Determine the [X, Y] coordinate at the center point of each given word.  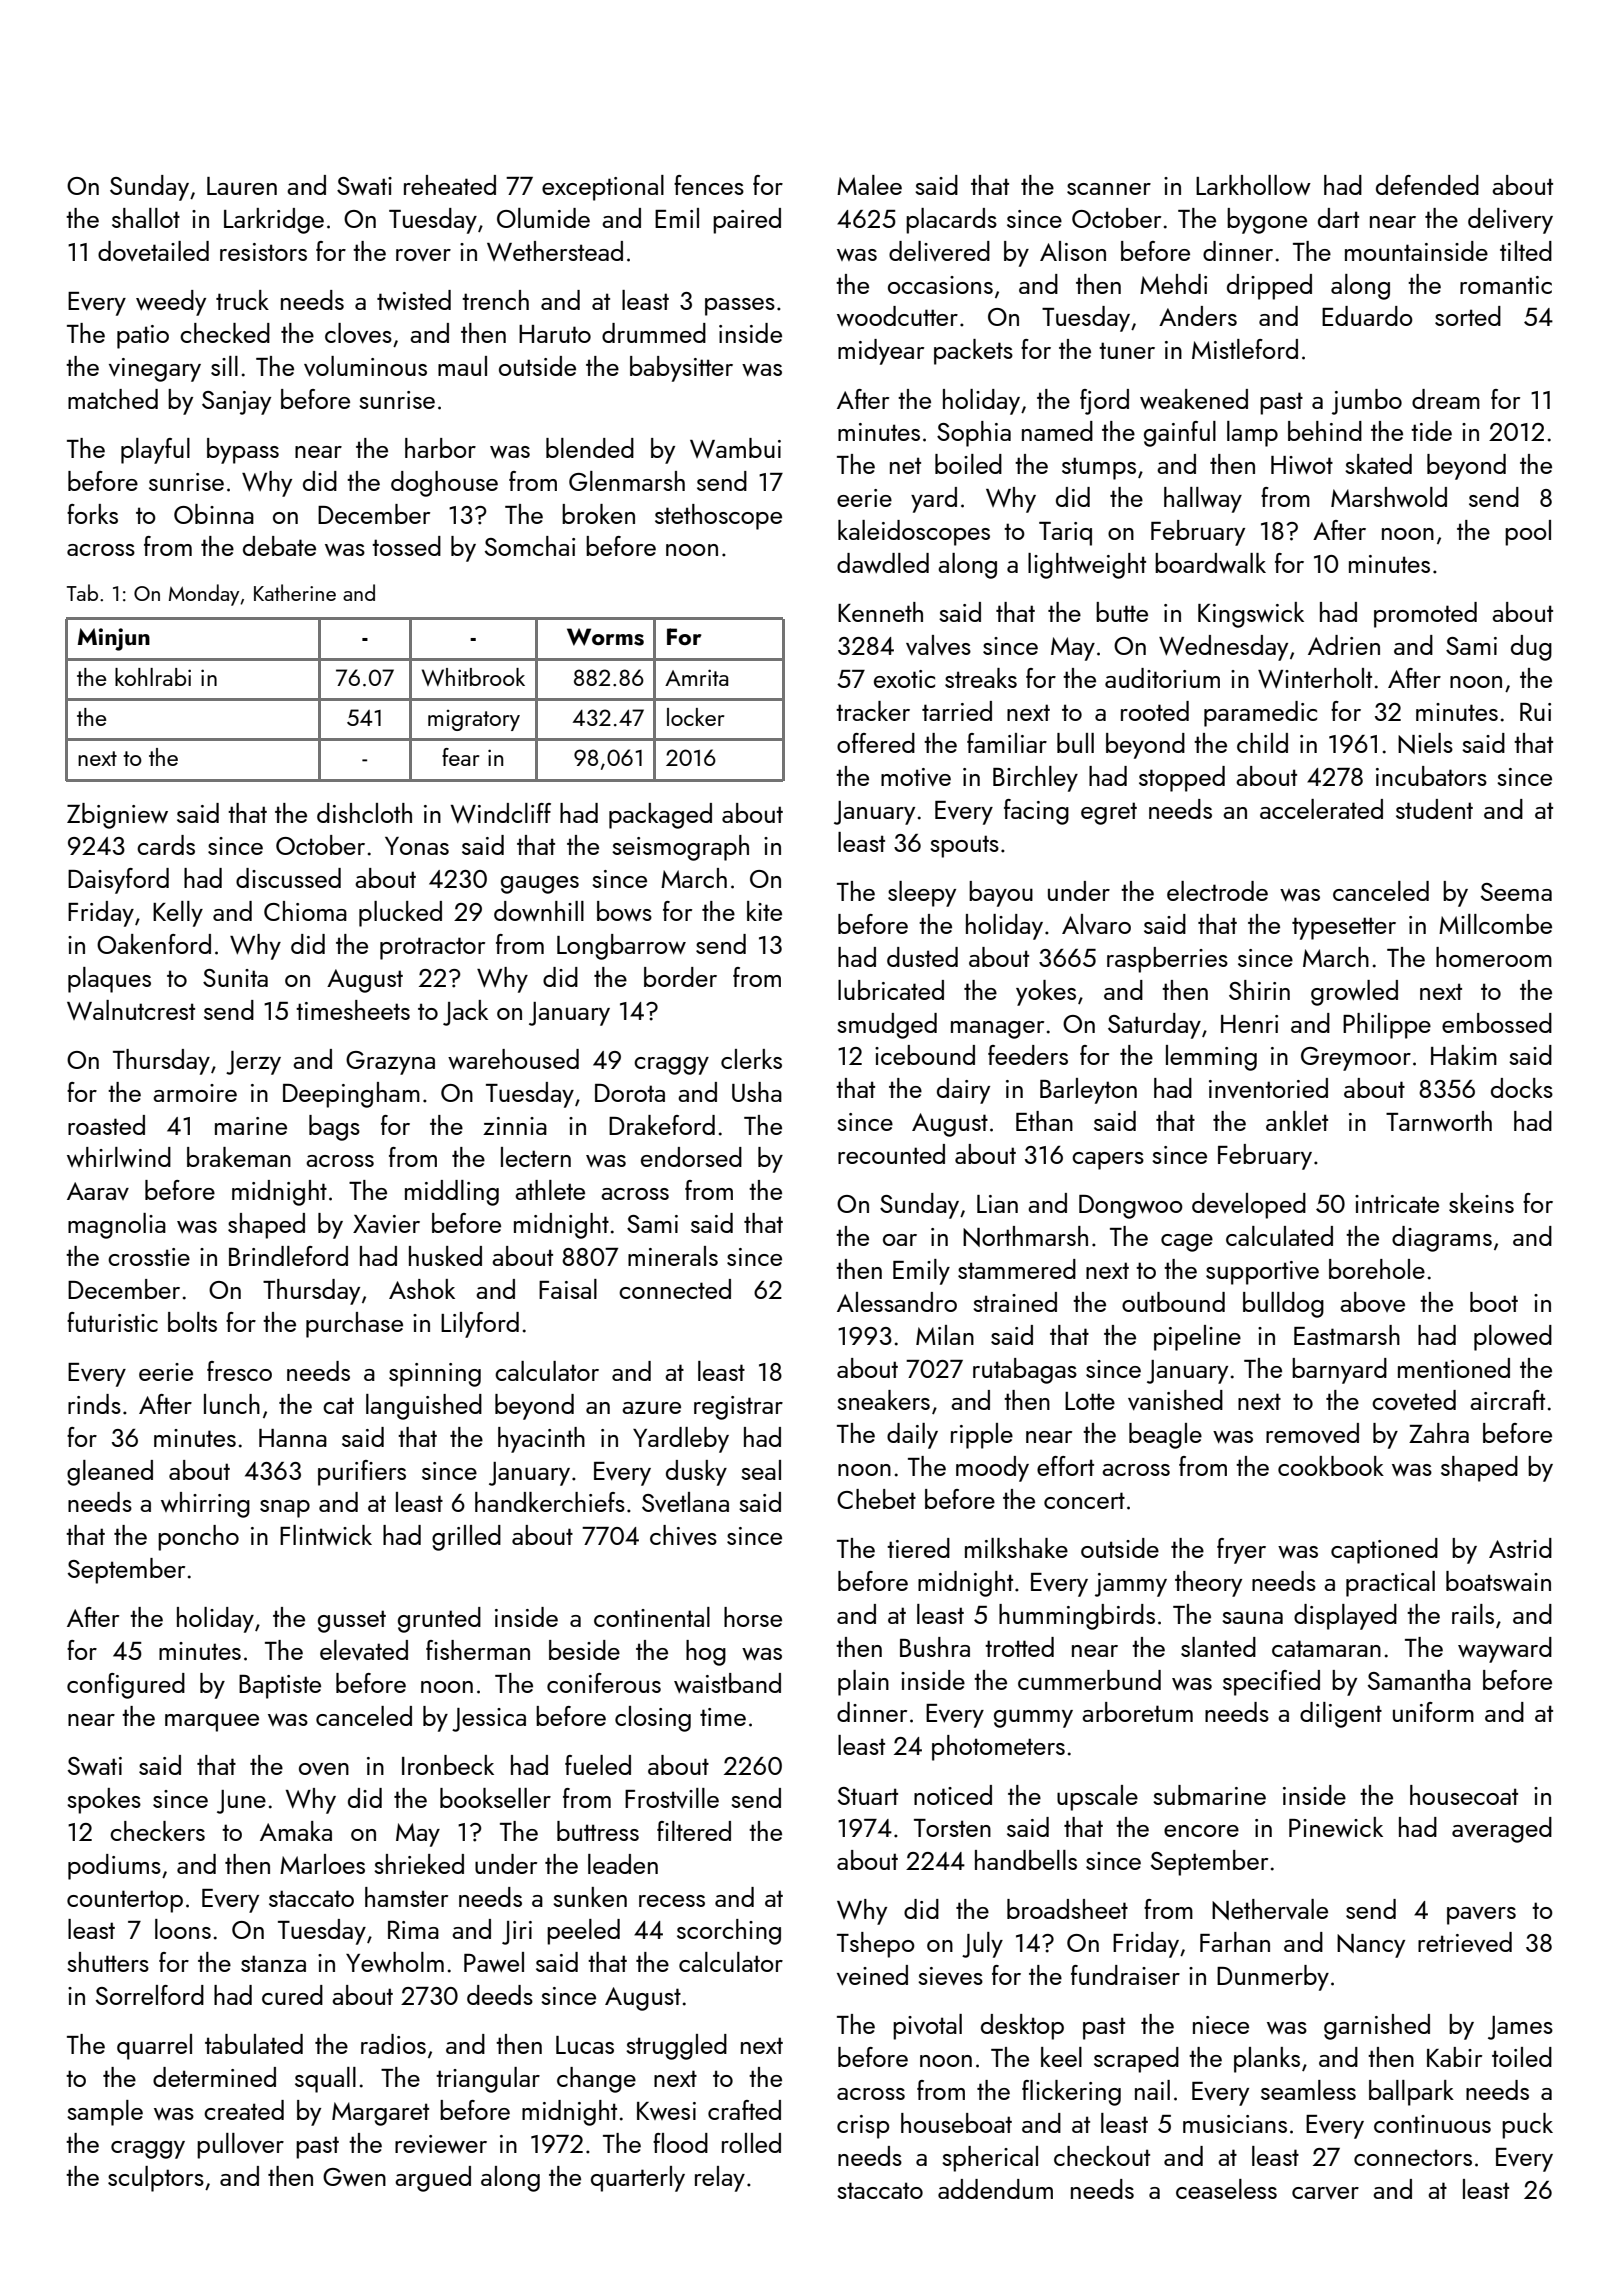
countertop [125, 1901]
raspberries [1167, 960]
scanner [1109, 189]
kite [764, 911]
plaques [109, 980]
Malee [869, 185]
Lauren [242, 186]
